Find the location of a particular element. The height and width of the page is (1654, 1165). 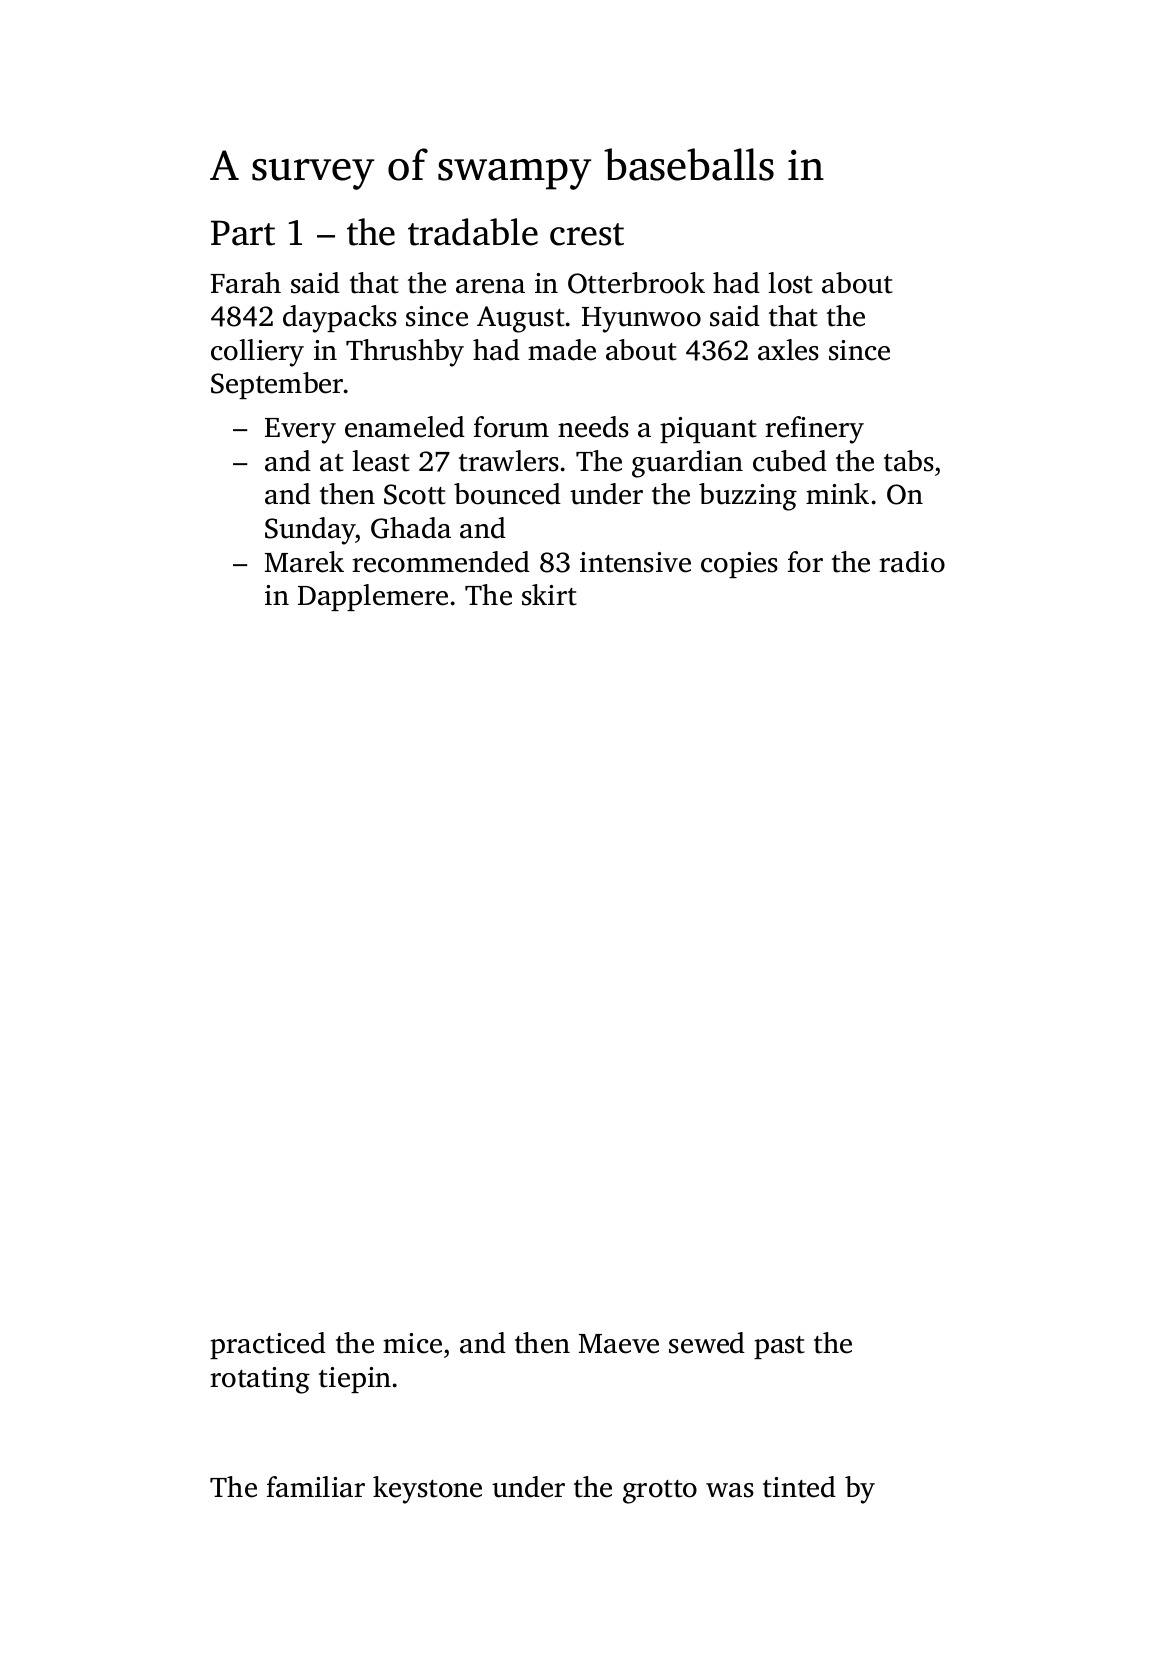

keystone is located at coordinates (427, 1490).
